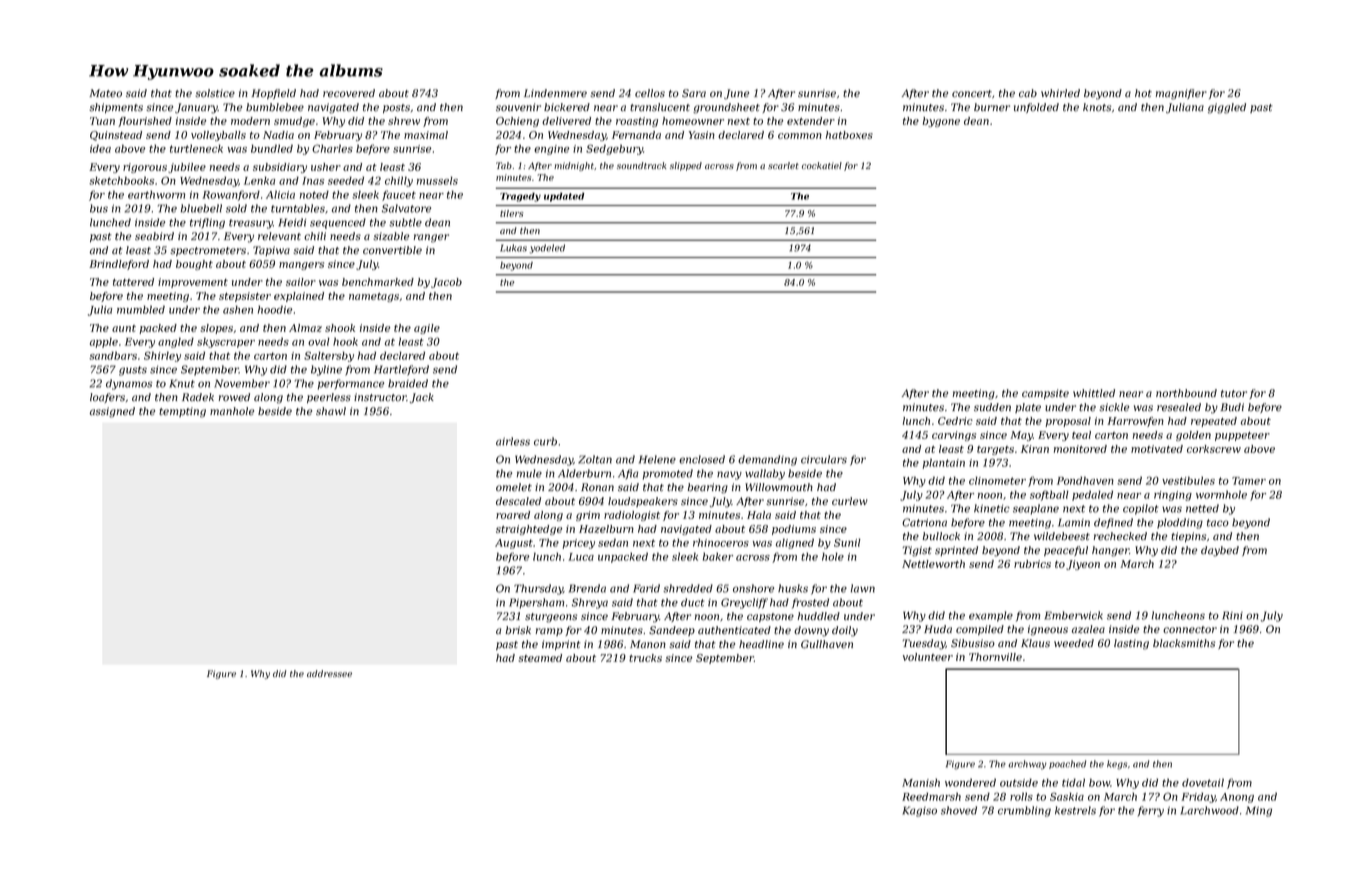 The height and width of the page is (887, 1372). I want to click on Rini, so click(1232, 615).
